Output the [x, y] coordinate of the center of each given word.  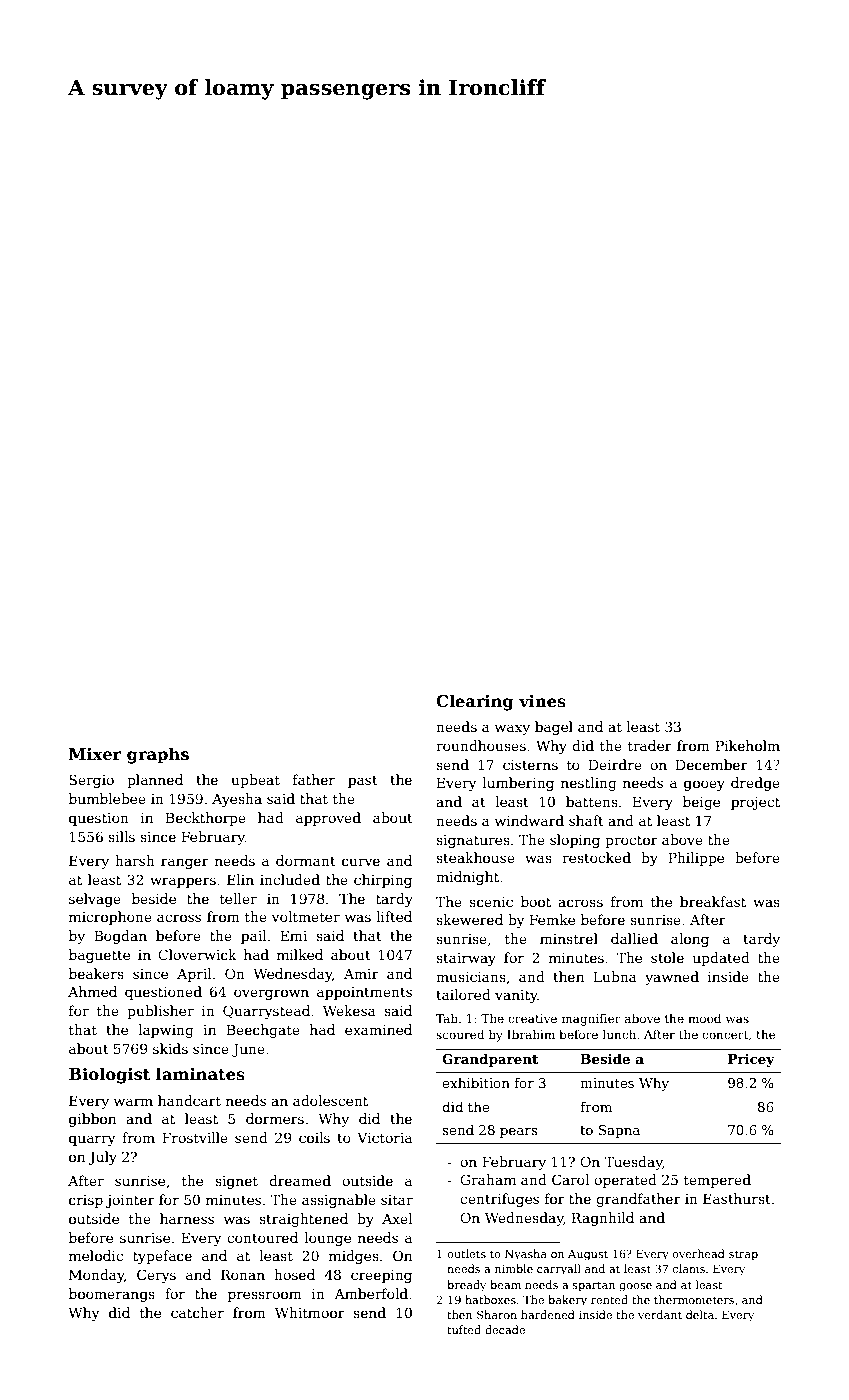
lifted [394, 916]
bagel [554, 728]
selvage [95, 900]
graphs [158, 755]
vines [542, 701]
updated [721, 959]
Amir [361, 974]
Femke [552, 919]
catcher [197, 1312]
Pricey [751, 1060]
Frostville [195, 1137]
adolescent [330, 1100]
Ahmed [92, 991]
